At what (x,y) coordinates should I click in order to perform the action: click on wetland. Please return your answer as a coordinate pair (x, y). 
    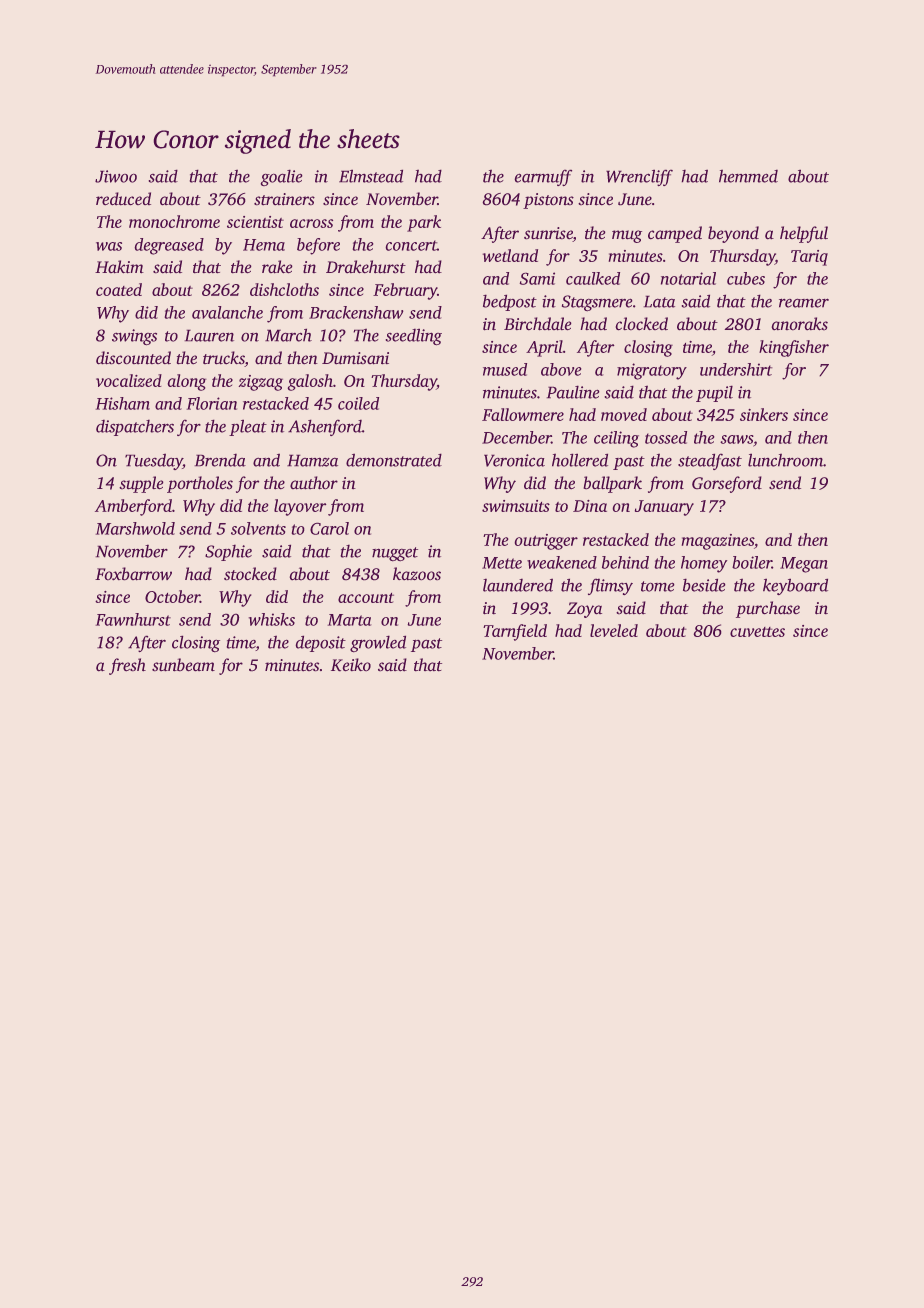
    Looking at the image, I should click on (510, 255).
